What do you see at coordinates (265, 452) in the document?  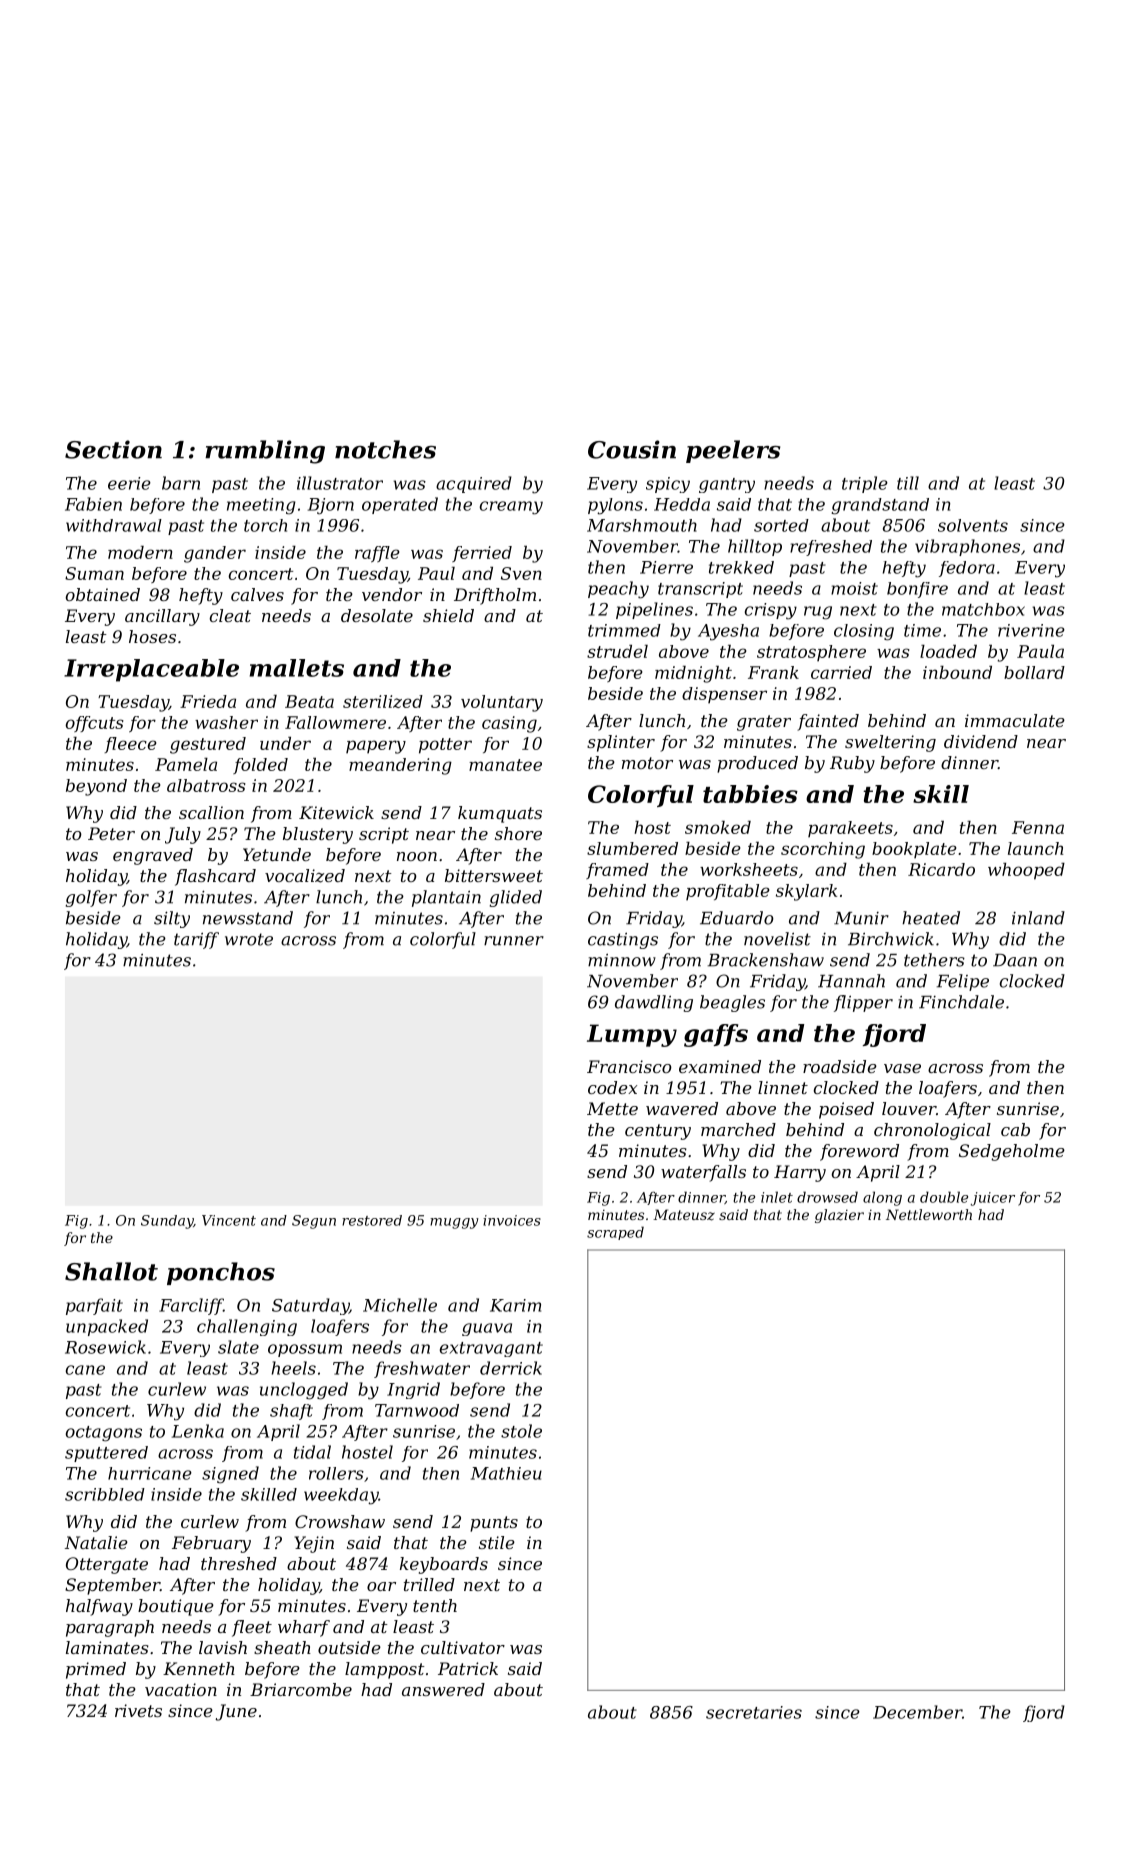 I see `rumbling` at bounding box center [265, 452].
